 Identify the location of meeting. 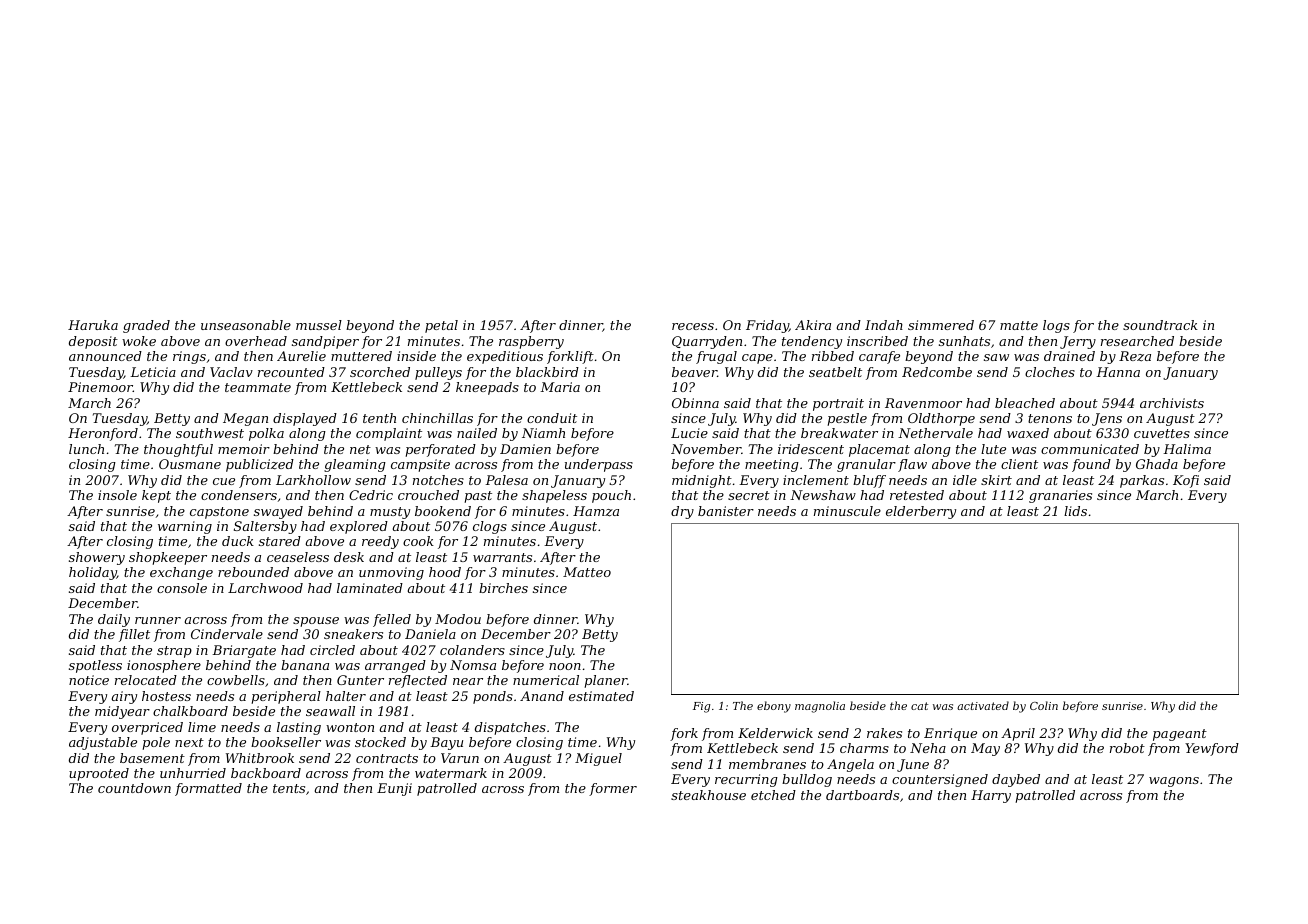
(772, 465).
